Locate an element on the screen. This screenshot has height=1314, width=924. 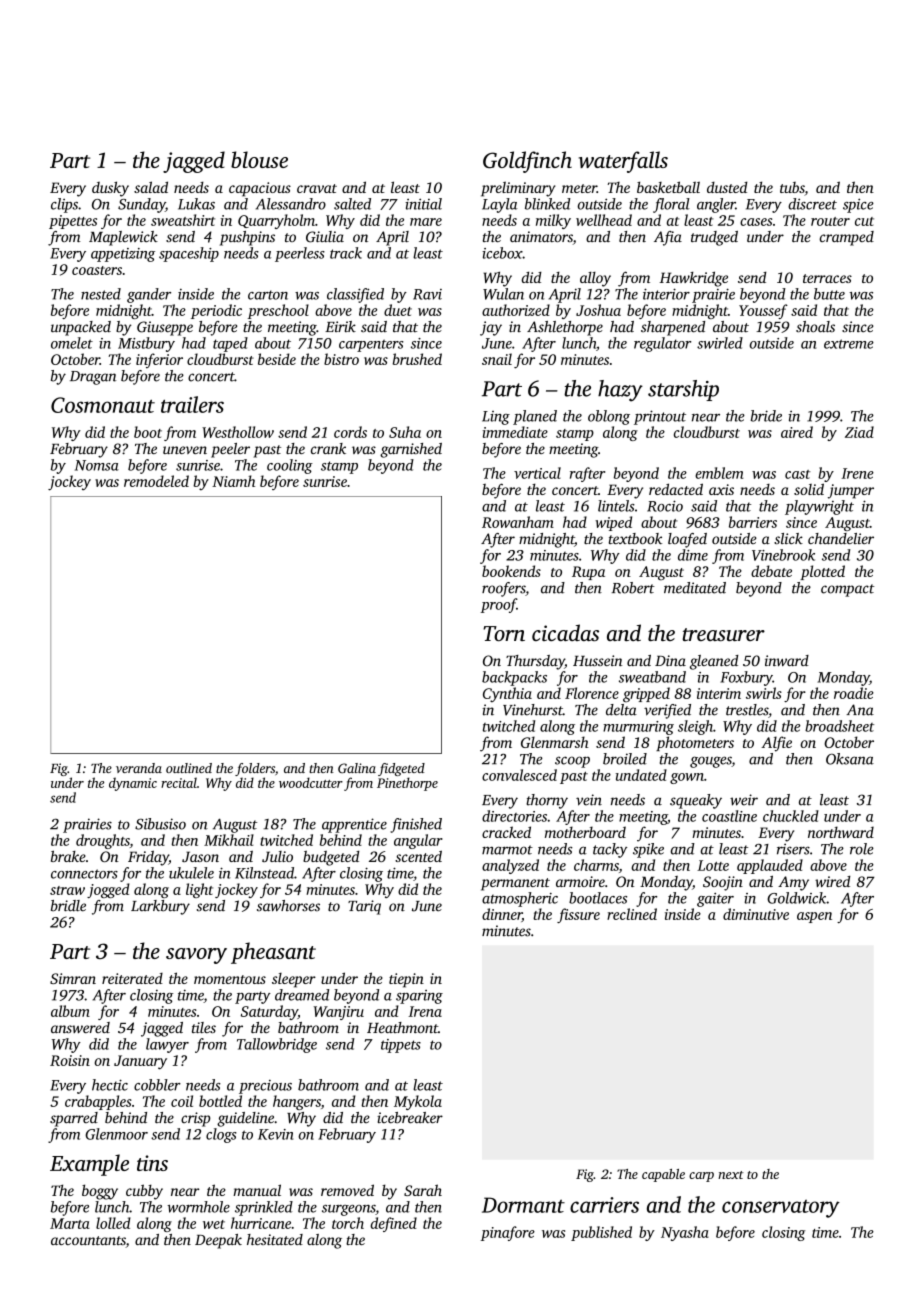
Nyasha is located at coordinates (685, 1233).
